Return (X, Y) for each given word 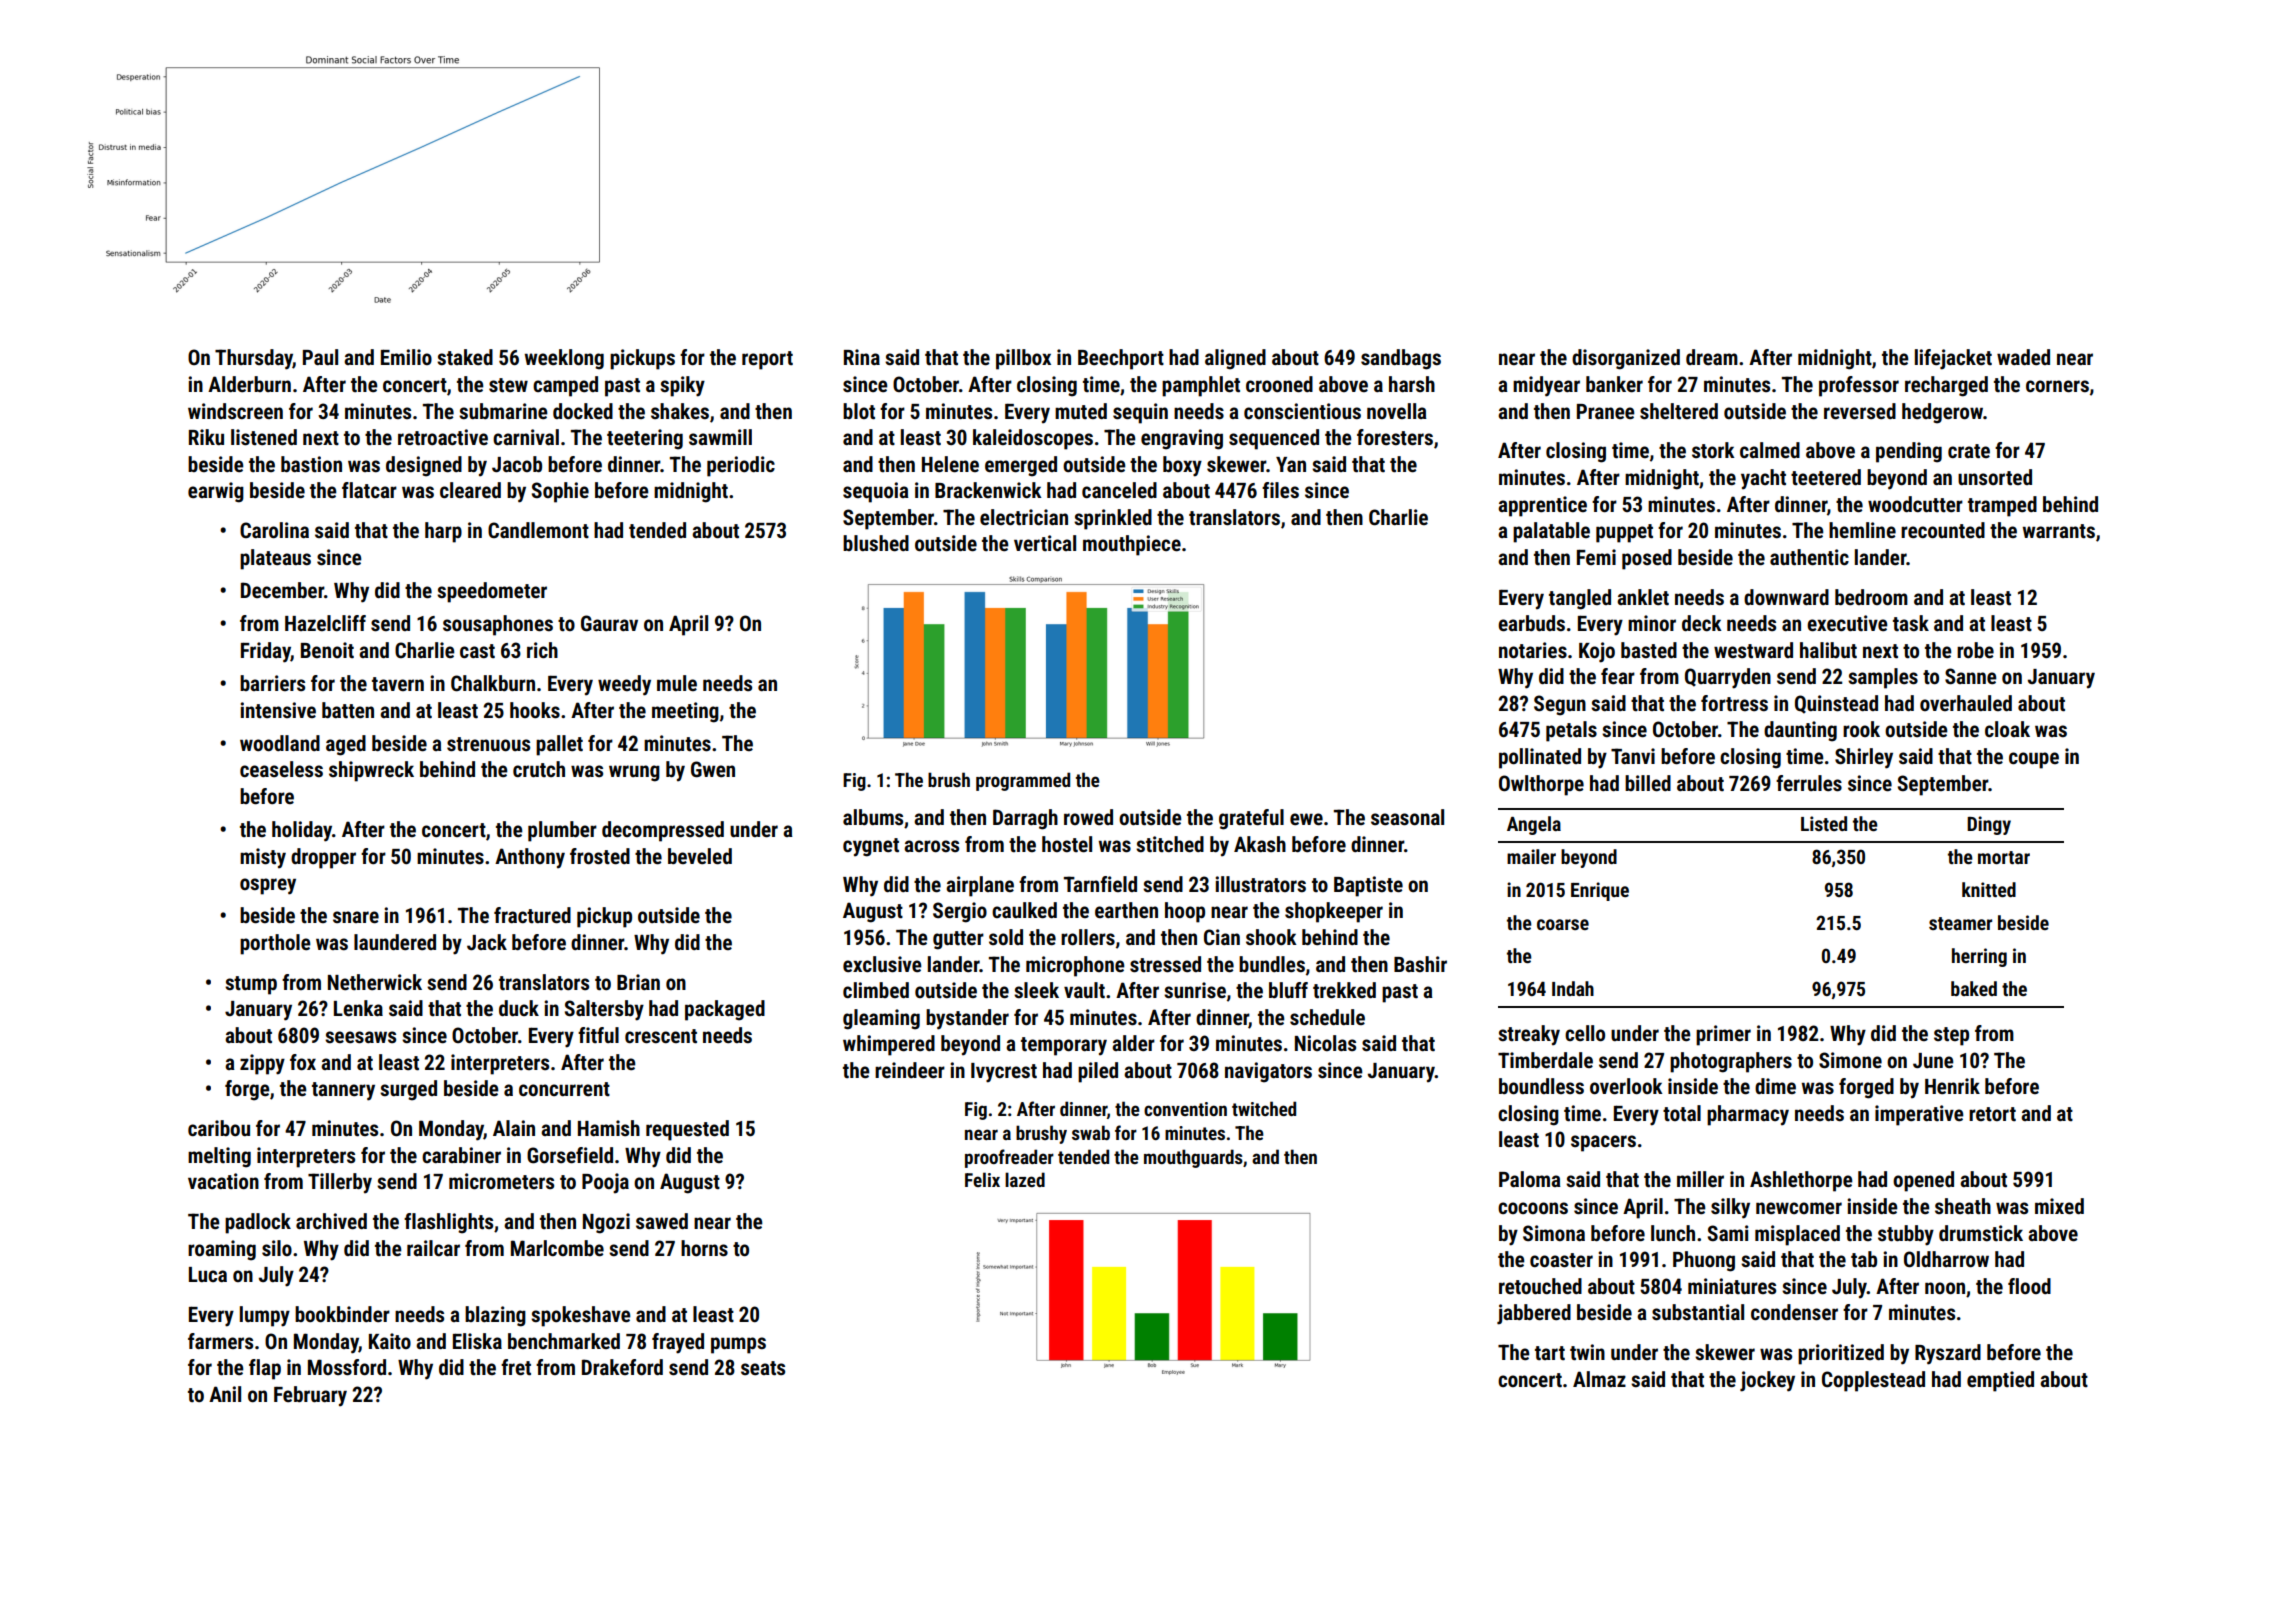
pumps (738, 1345)
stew (508, 385)
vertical (1045, 543)
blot (859, 411)
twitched (1264, 1108)
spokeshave (581, 1316)
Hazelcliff (325, 623)
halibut (1828, 650)
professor (1859, 386)
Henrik (1952, 1086)
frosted (600, 856)
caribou (219, 1128)
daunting (1800, 731)
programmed (1023, 781)
